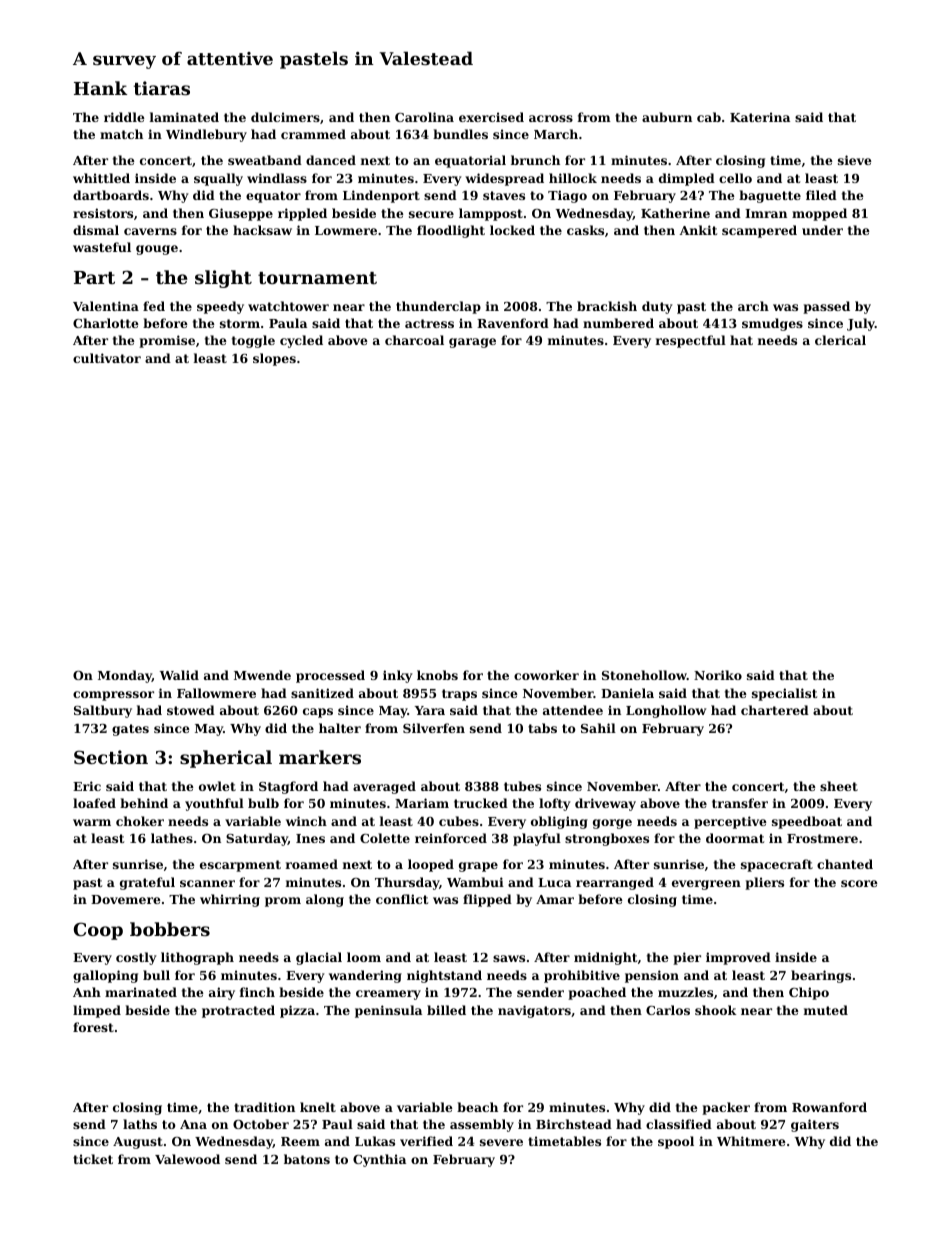 The height and width of the image is (1233, 952). Describe the element at coordinates (277, 178) in the image. I see `windlass` at that location.
